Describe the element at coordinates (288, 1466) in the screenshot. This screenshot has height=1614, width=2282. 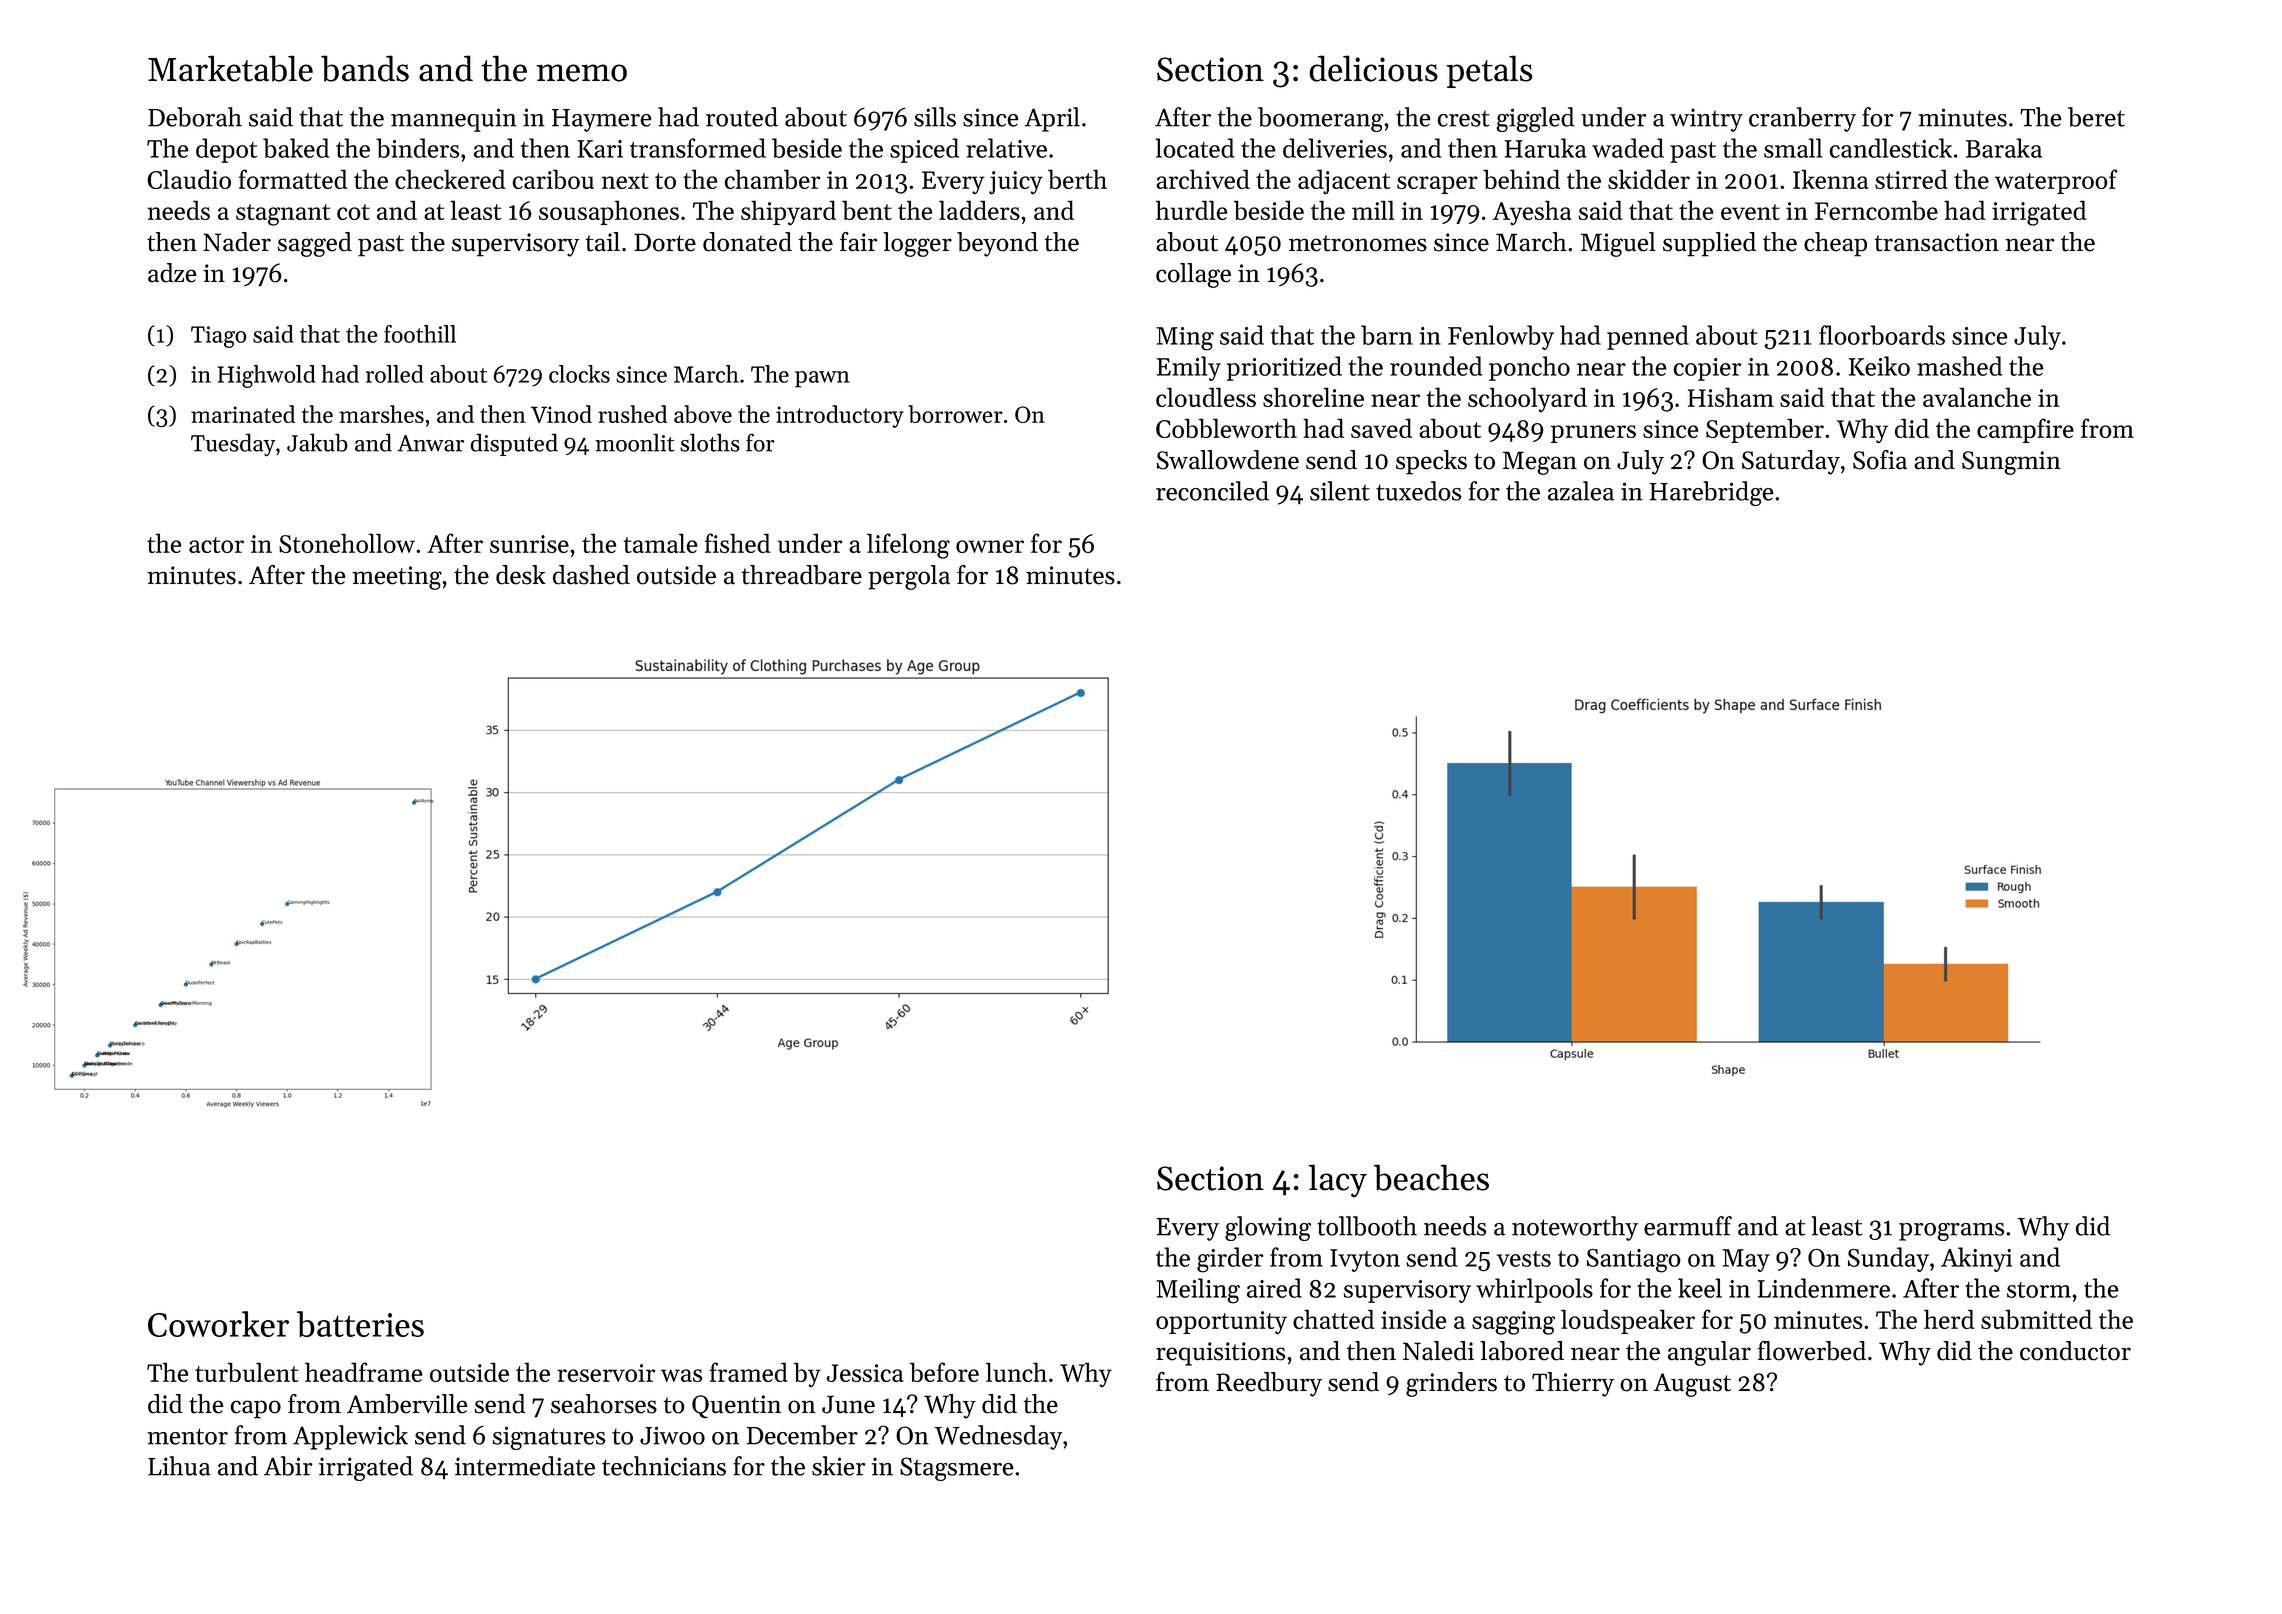
I see `Abir` at that location.
